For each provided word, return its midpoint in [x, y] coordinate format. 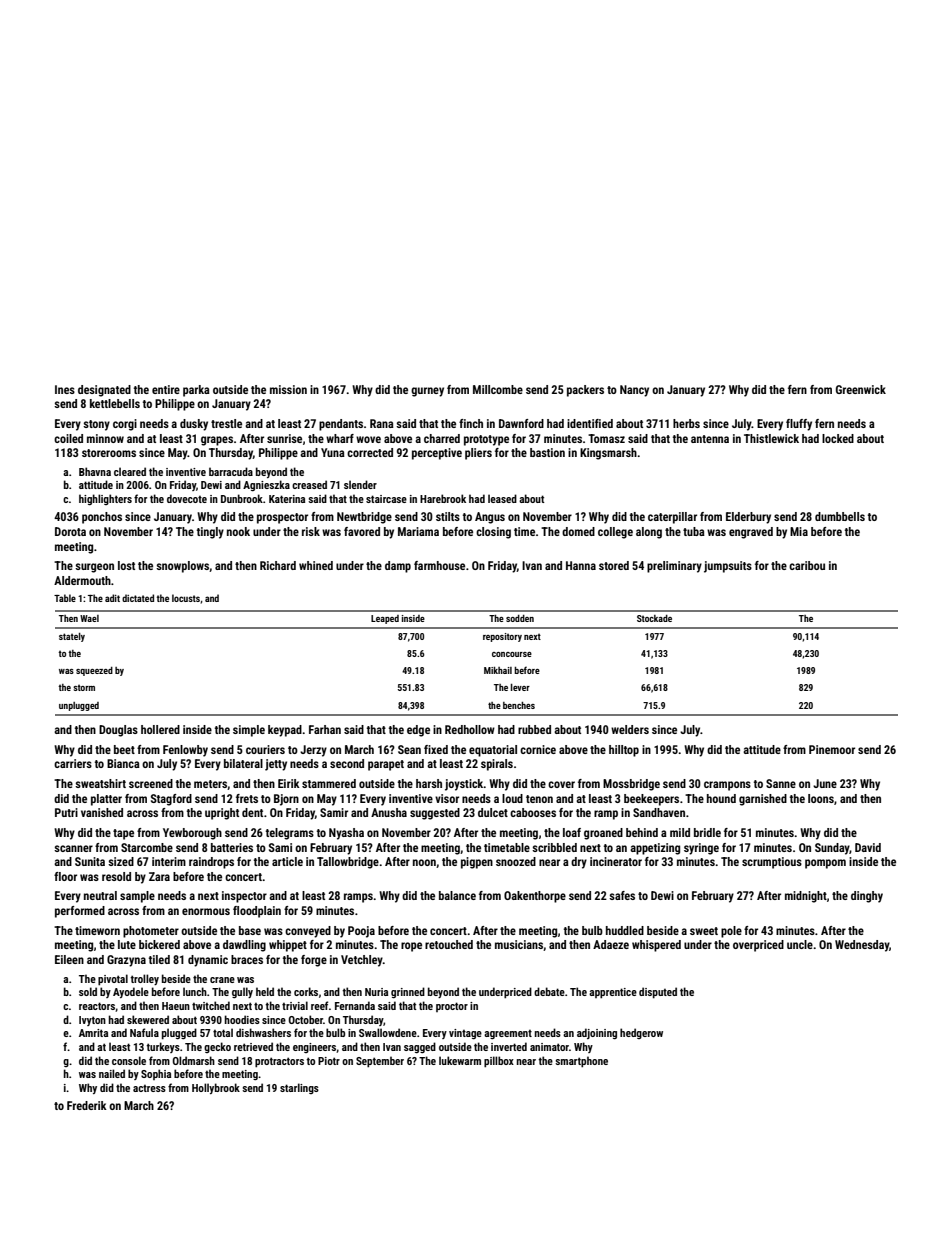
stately [72, 637]
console [129, 1060]
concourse [512, 654]
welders [630, 729]
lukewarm [460, 1060]
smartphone [581, 1062]
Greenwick [861, 389]
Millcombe [498, 389]
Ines [65, 389]
